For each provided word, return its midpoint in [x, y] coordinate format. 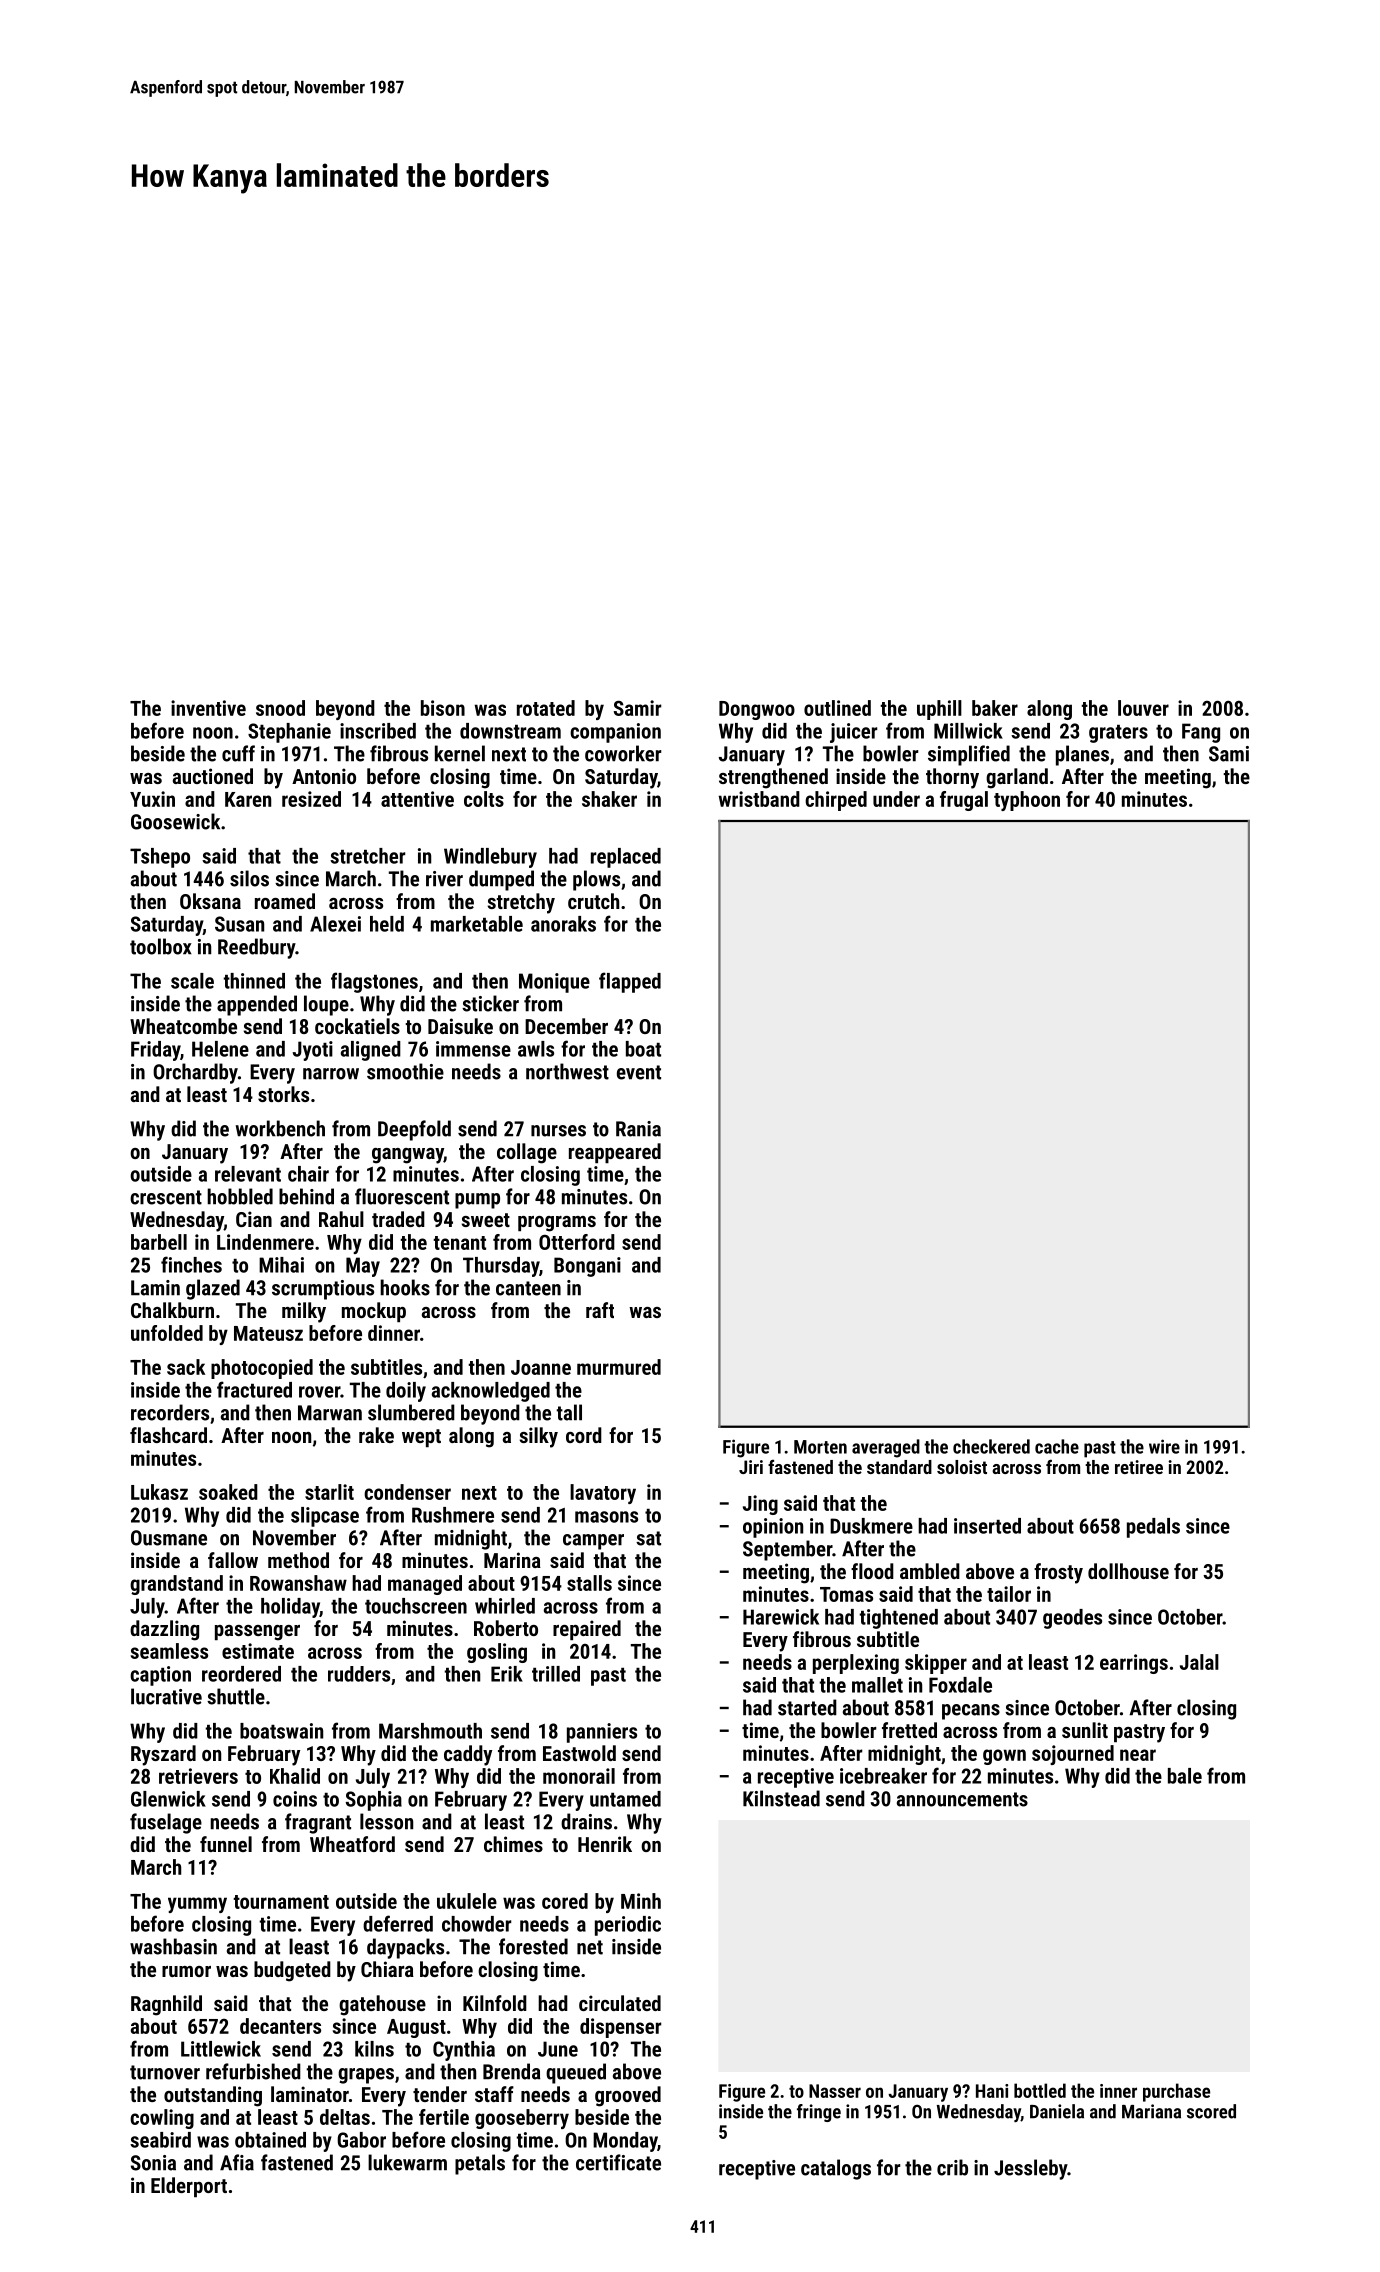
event [639, 1072]
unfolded [167, 1333]
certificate [618, 2162]
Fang [1201, 733]
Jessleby [1030, 2169]
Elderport [189, 2187]
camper [593, 1542]
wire [1164, 1446]
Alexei [335, 924]
